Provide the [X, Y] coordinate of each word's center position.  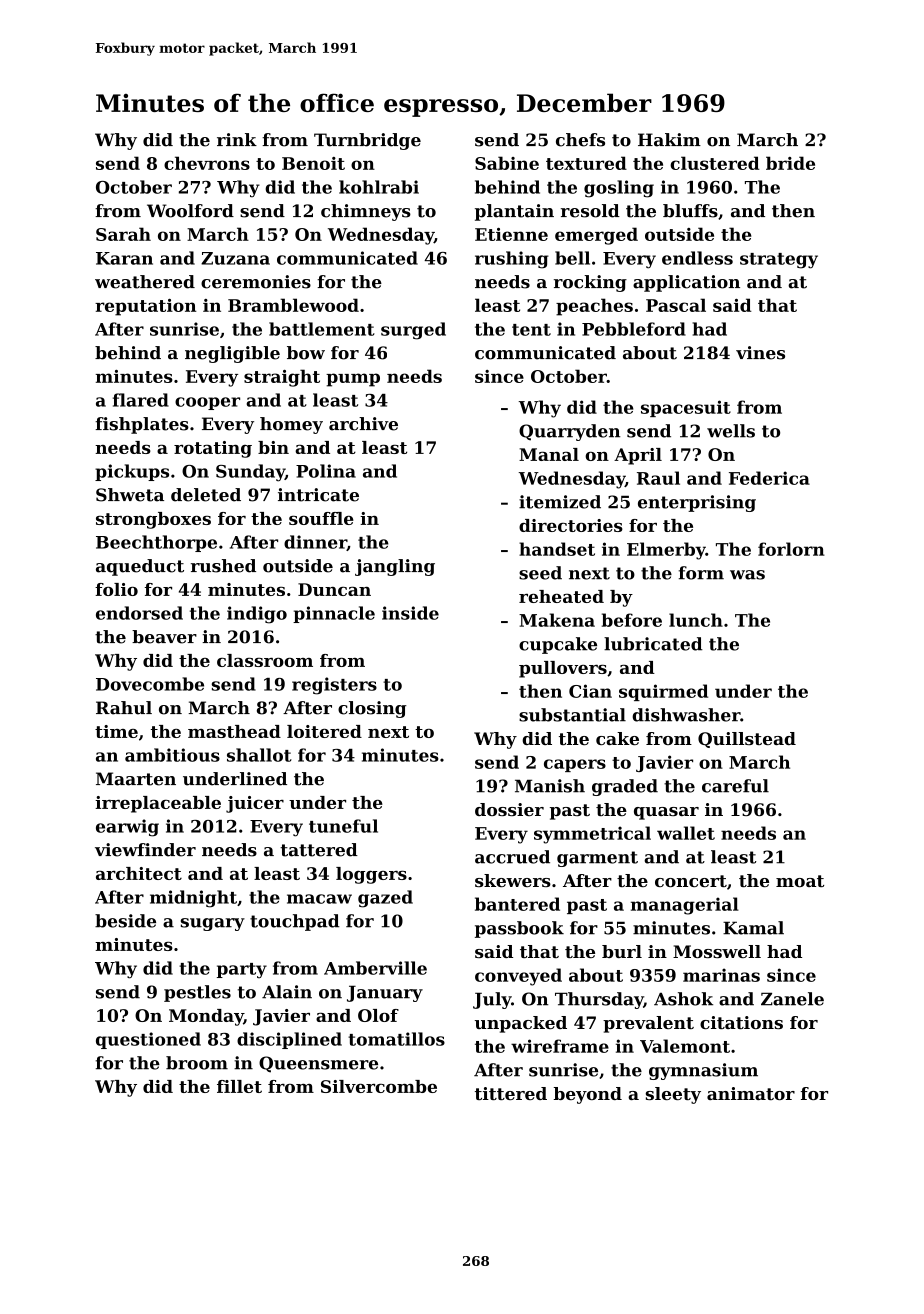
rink [237, 139]
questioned [148, 1040]
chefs [580, 140]
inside [410, 613]
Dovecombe [150, 684]
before [632, 620]
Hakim [669, 140]
